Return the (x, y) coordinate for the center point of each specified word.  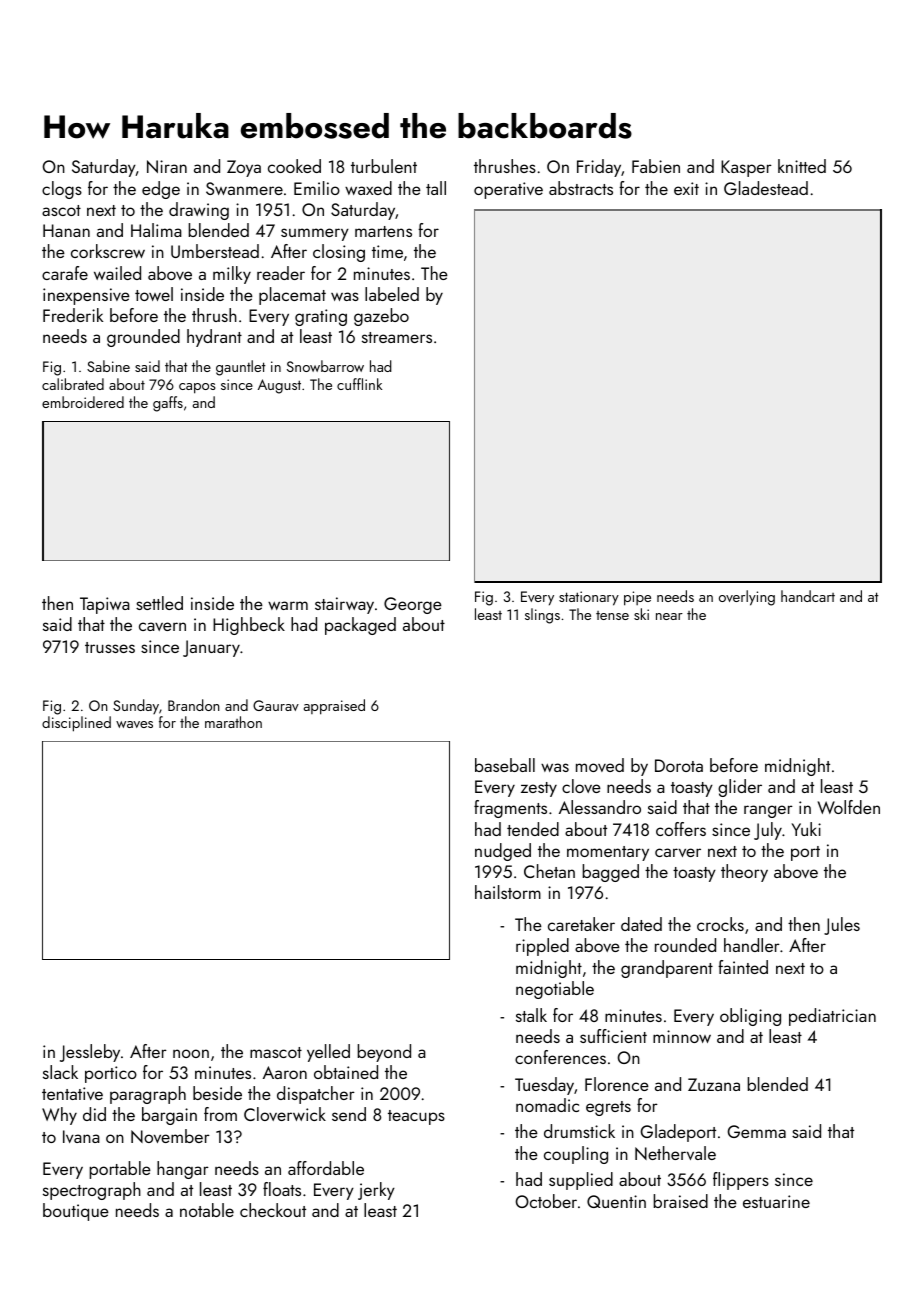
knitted (802, 166)
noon (191, 1053)
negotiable (555, 990)
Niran (167, 166)
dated (641, 924)
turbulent (384, 166)
